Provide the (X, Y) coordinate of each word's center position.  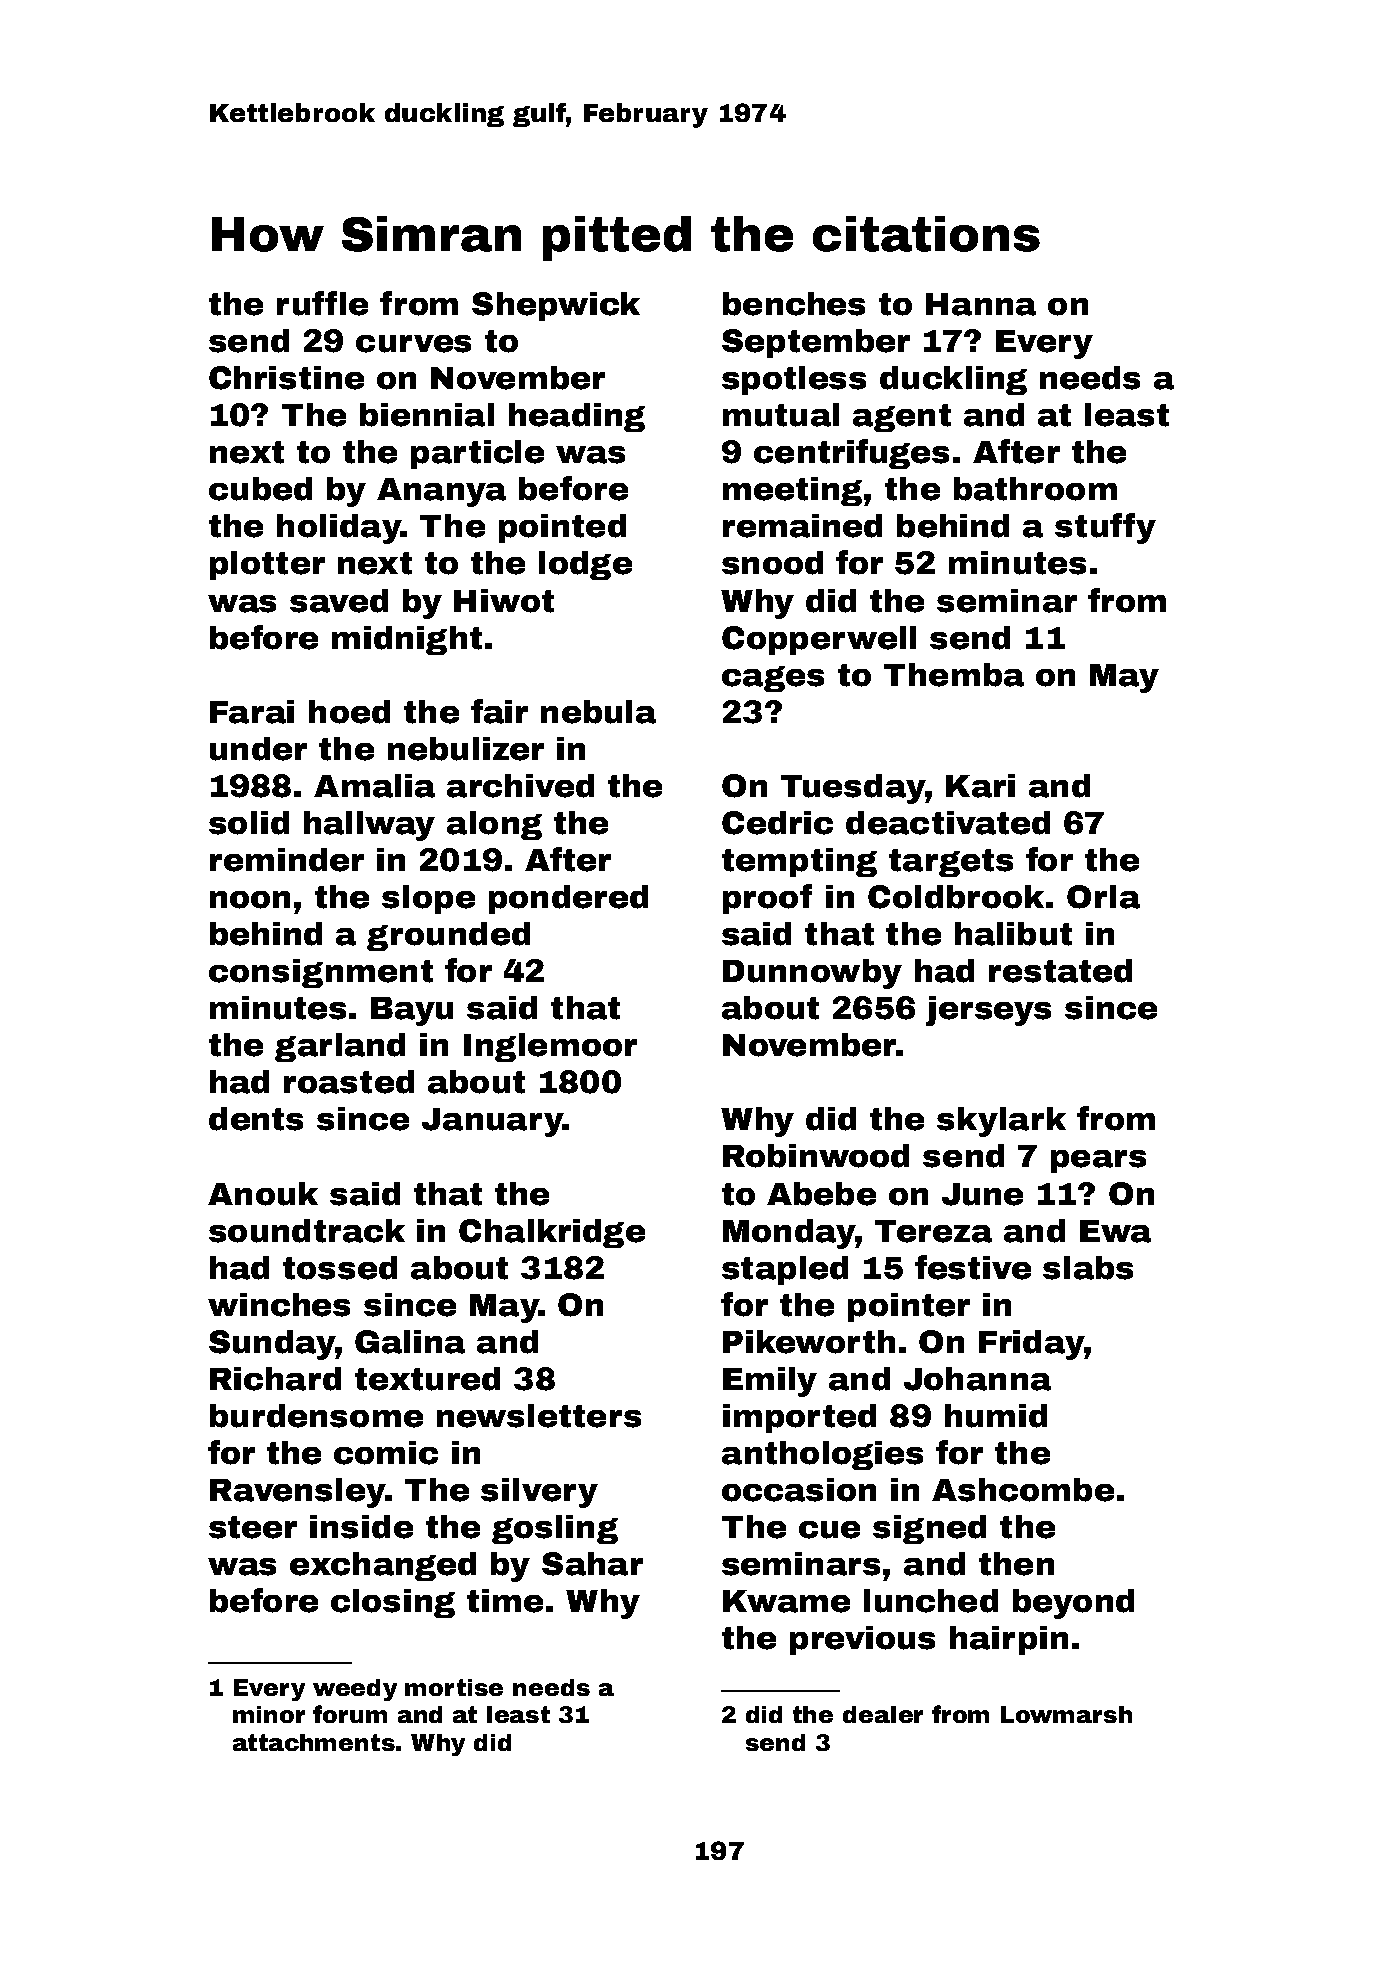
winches (279, 1305)
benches (794, 304)
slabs (1088, 1268)
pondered (568, 899)
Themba (954, 675)
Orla (1103, 897)
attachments (314, 1742)
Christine (286, 378)
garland (340, 1047)
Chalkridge (552, 1233)
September (816, 343)
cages (773, 679)
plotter (267, 565)
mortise (454, 1687)
